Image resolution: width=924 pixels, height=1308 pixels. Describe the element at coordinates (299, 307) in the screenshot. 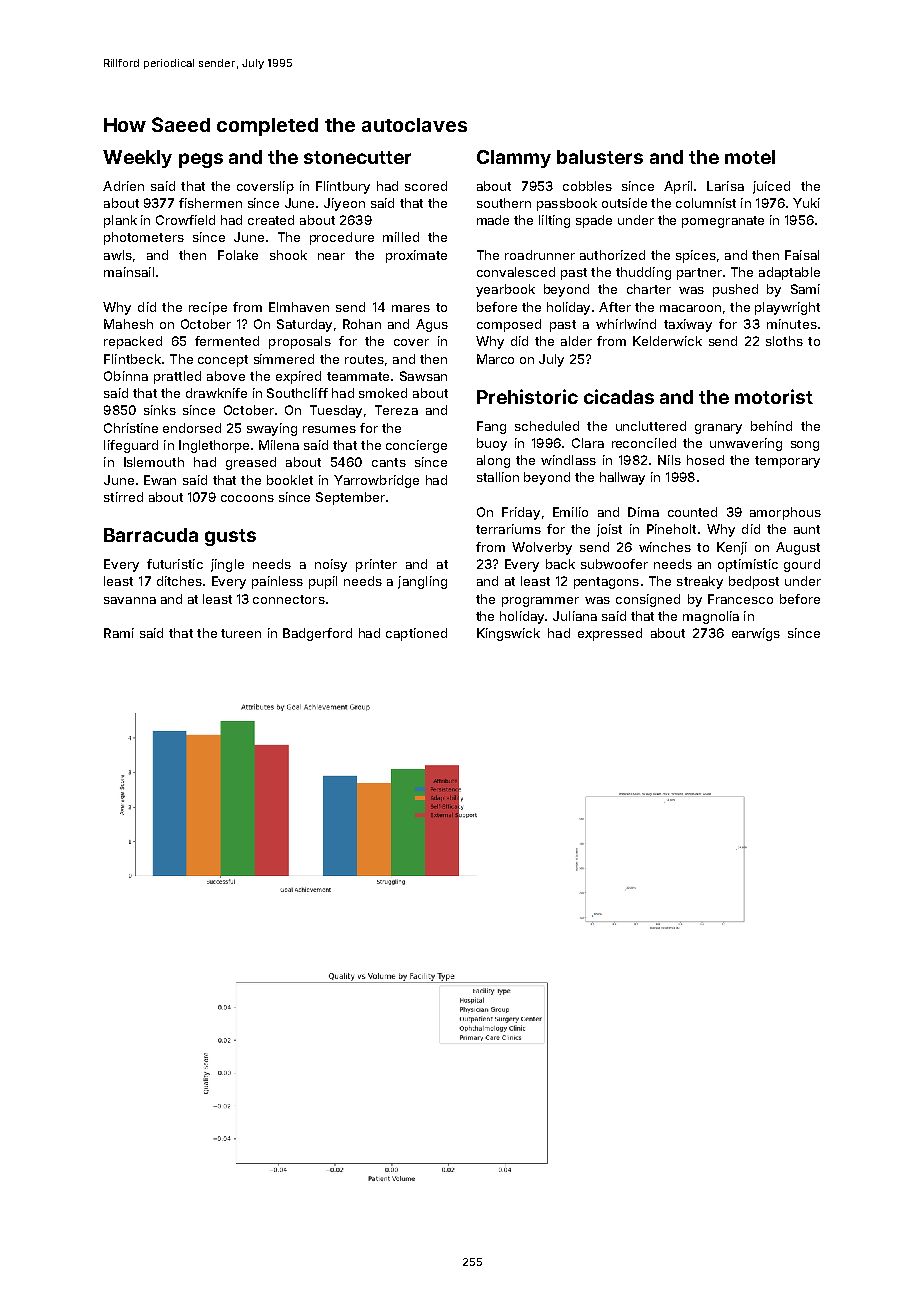

I see `Elmhaven` at that location.
